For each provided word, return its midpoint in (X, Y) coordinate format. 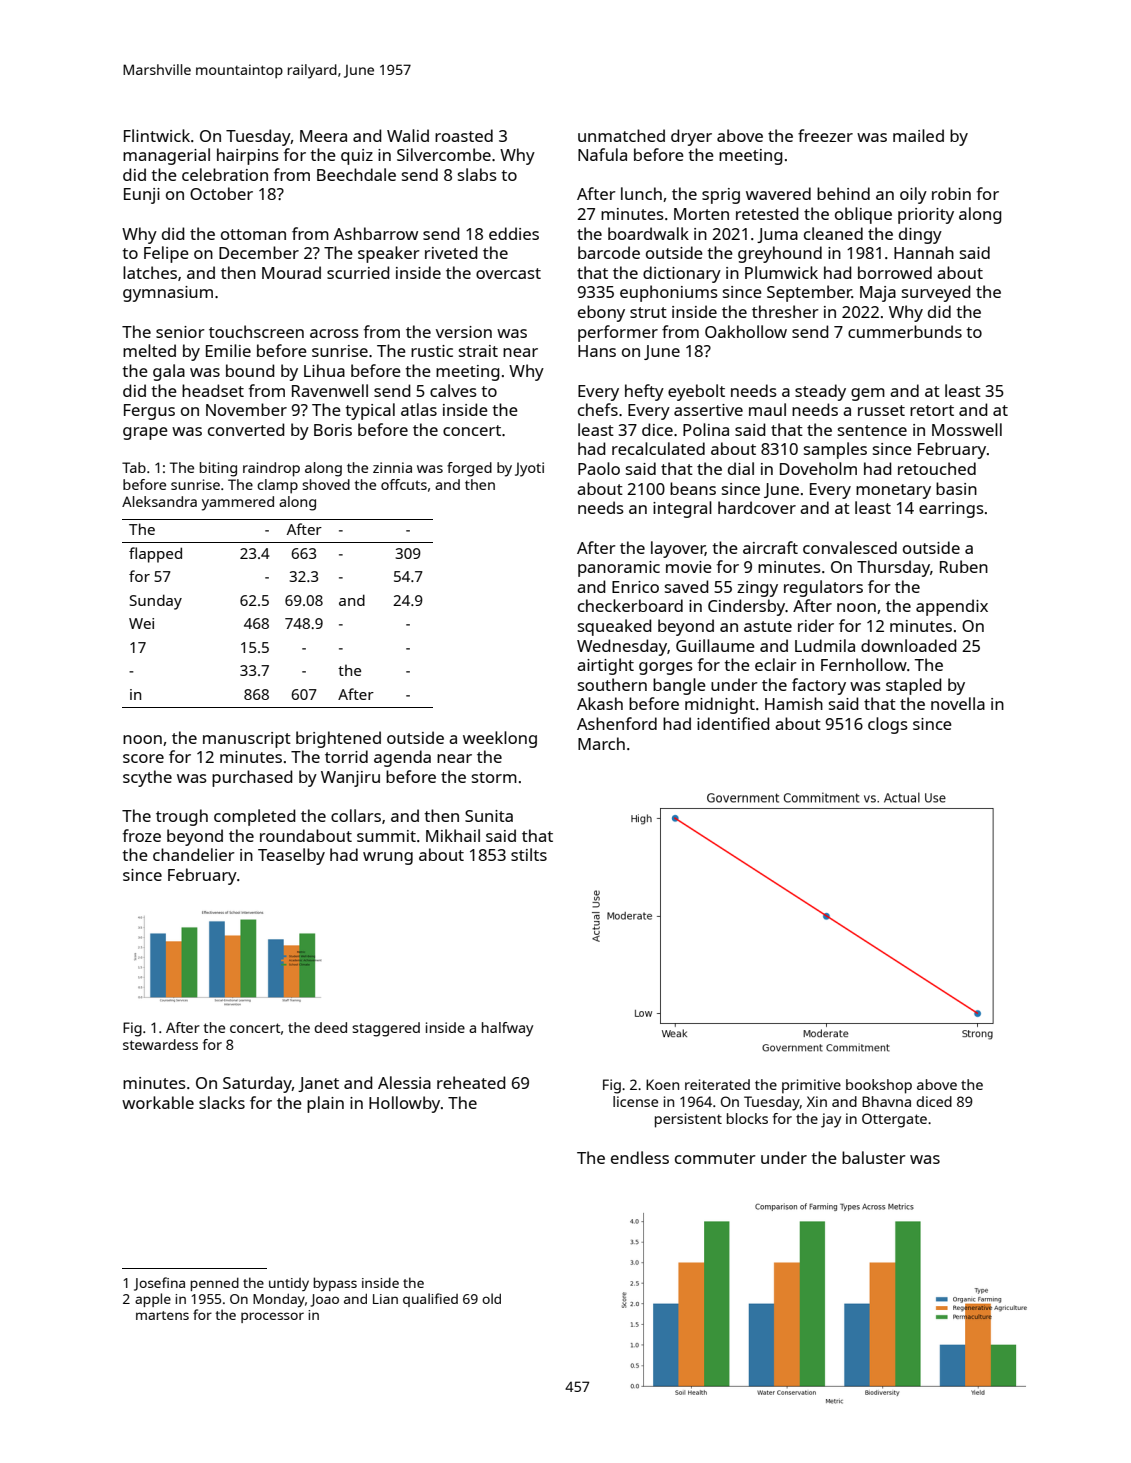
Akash (600, 703)
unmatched (621, 135)
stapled (913, 686)
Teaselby (291, 856)
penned (214, 1284)
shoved (326, 484)
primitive (811, 1086)
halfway (507, 1029)
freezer (825, 135)
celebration (225, 174)
